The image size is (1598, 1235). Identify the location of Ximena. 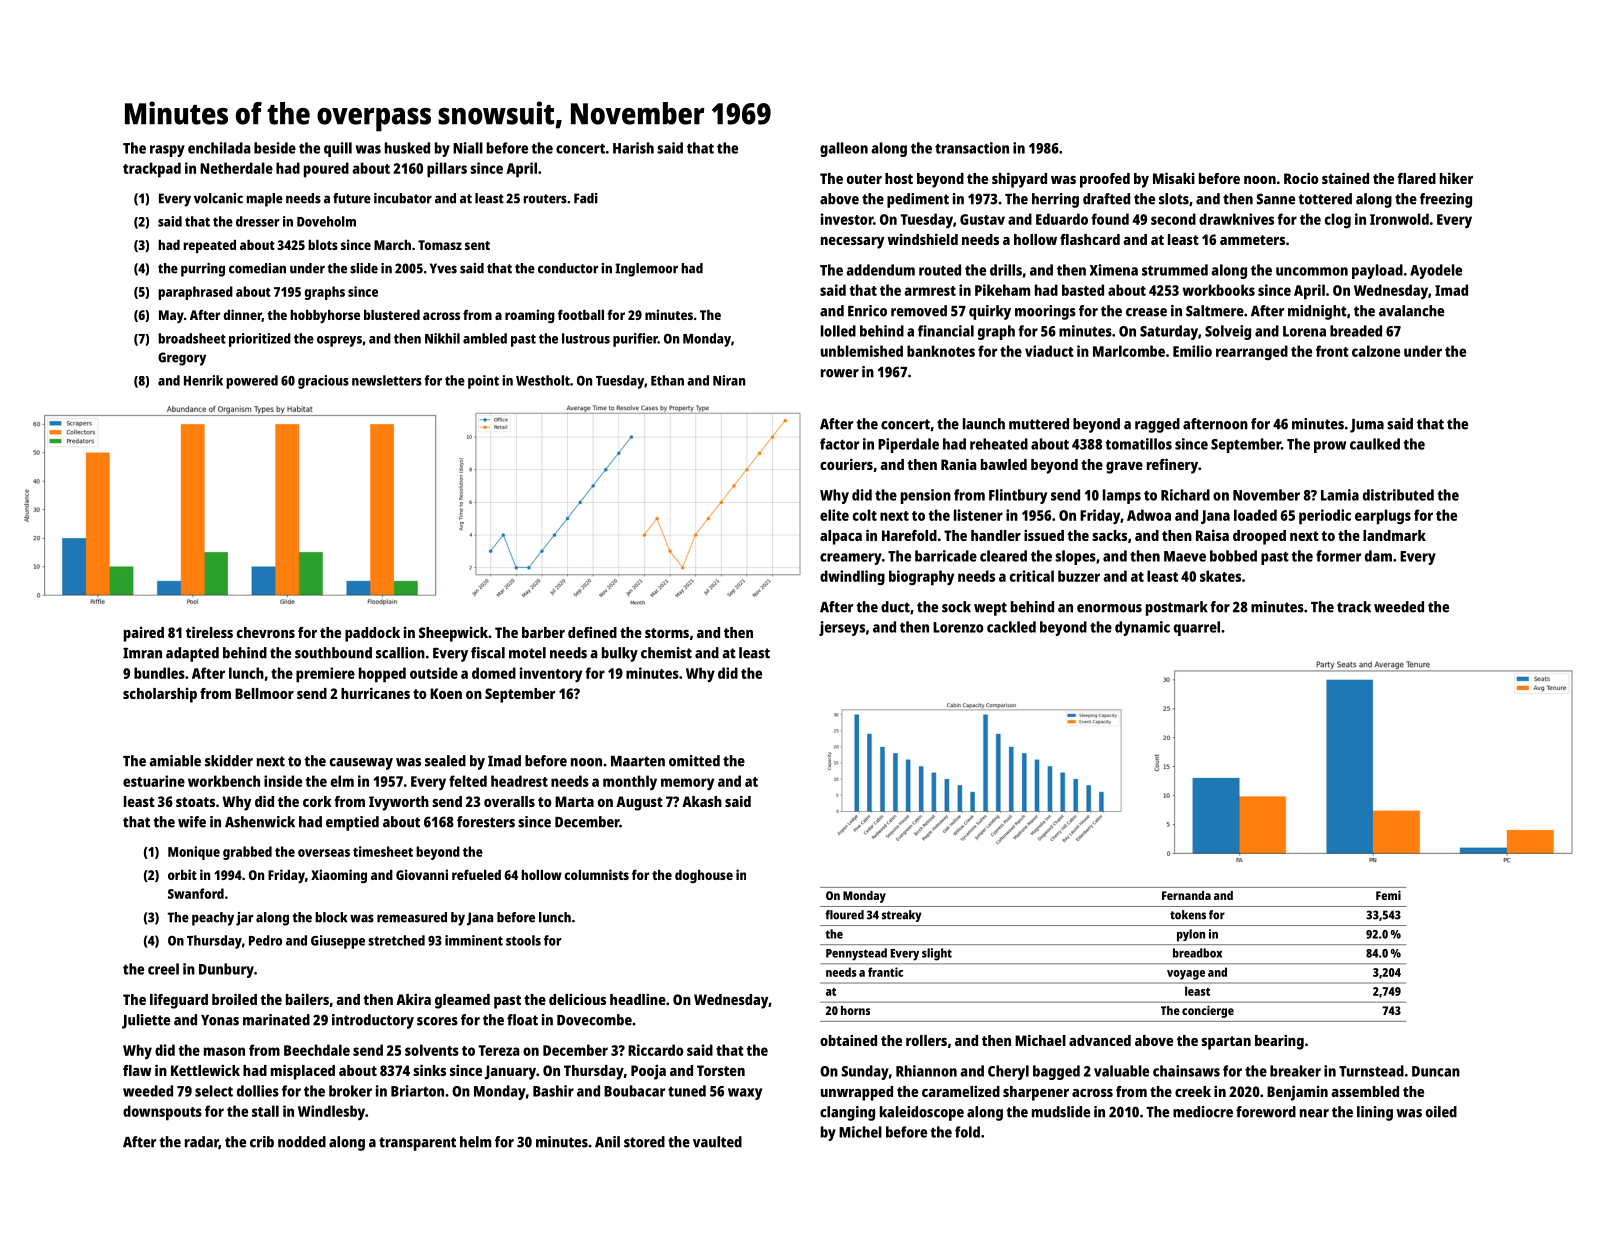
(1114, 270).
